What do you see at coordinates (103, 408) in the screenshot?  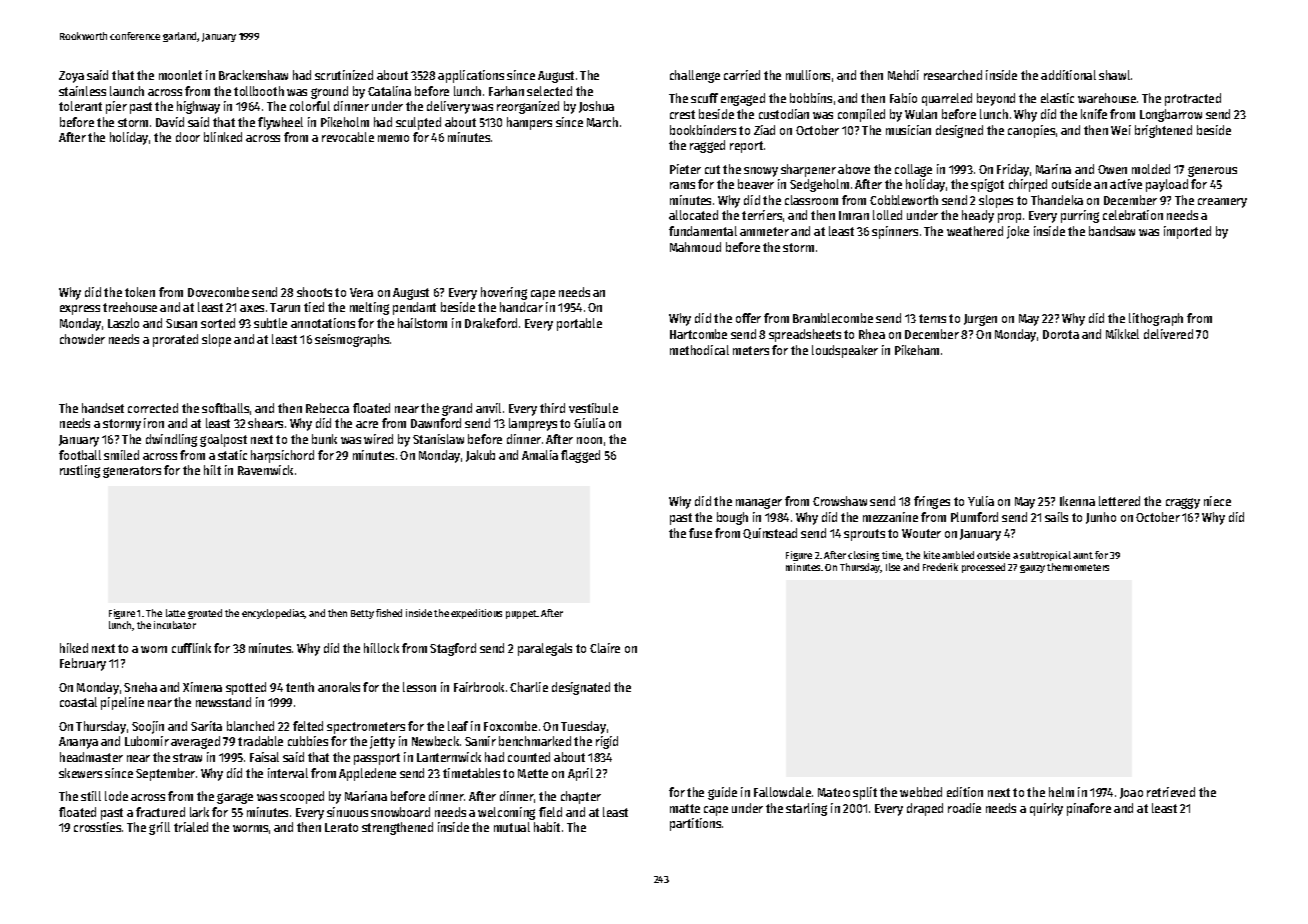 I see `handset` at bounding box center [103, 408].
